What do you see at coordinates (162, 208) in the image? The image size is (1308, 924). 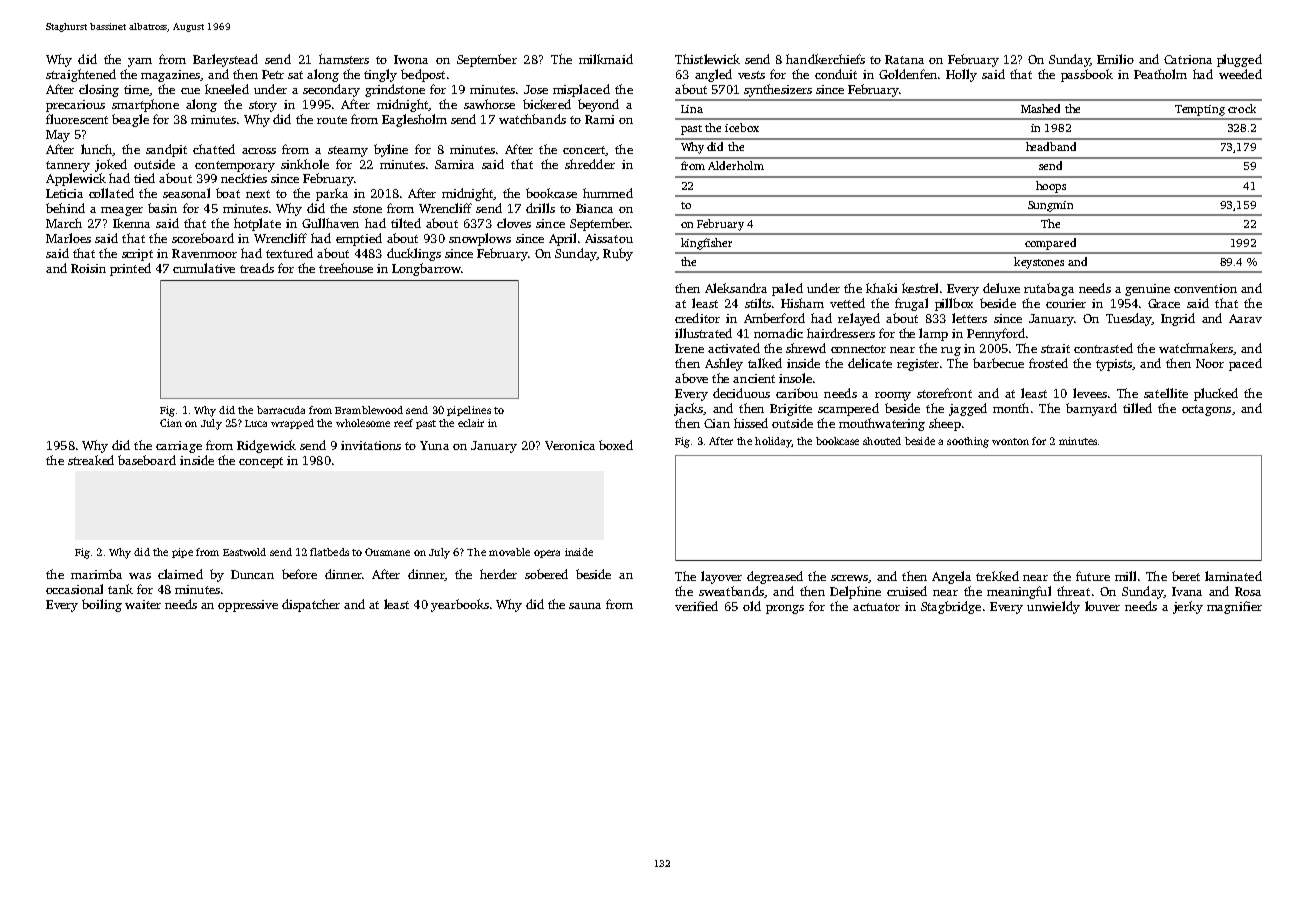 I see `basin` at bounding box center [162, 208].
